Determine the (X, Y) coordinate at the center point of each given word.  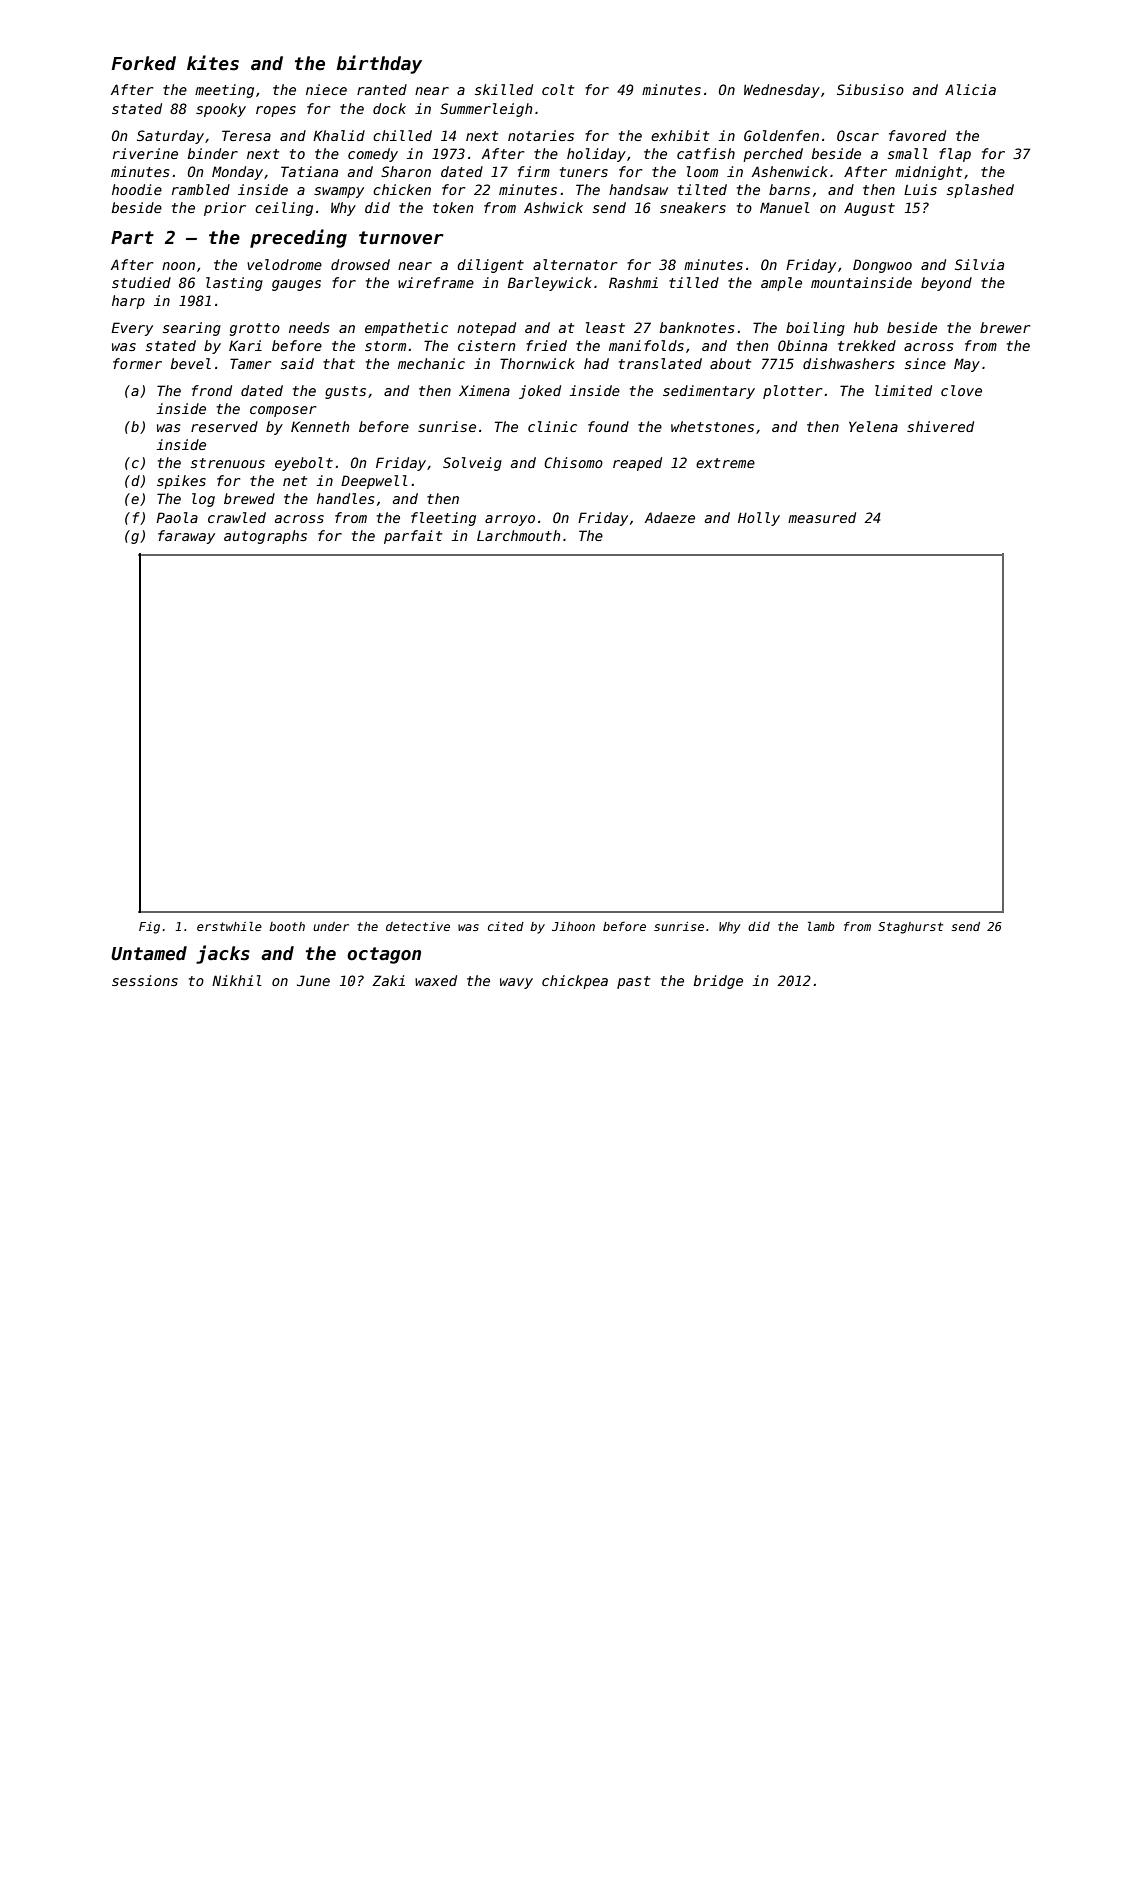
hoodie (137, 189)
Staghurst (910, 928)
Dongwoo (882, 266)
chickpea (575, 982)
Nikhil (237, 980)
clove (961, 390)
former (137, 363)
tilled (694, 282)
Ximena (484, 390)
